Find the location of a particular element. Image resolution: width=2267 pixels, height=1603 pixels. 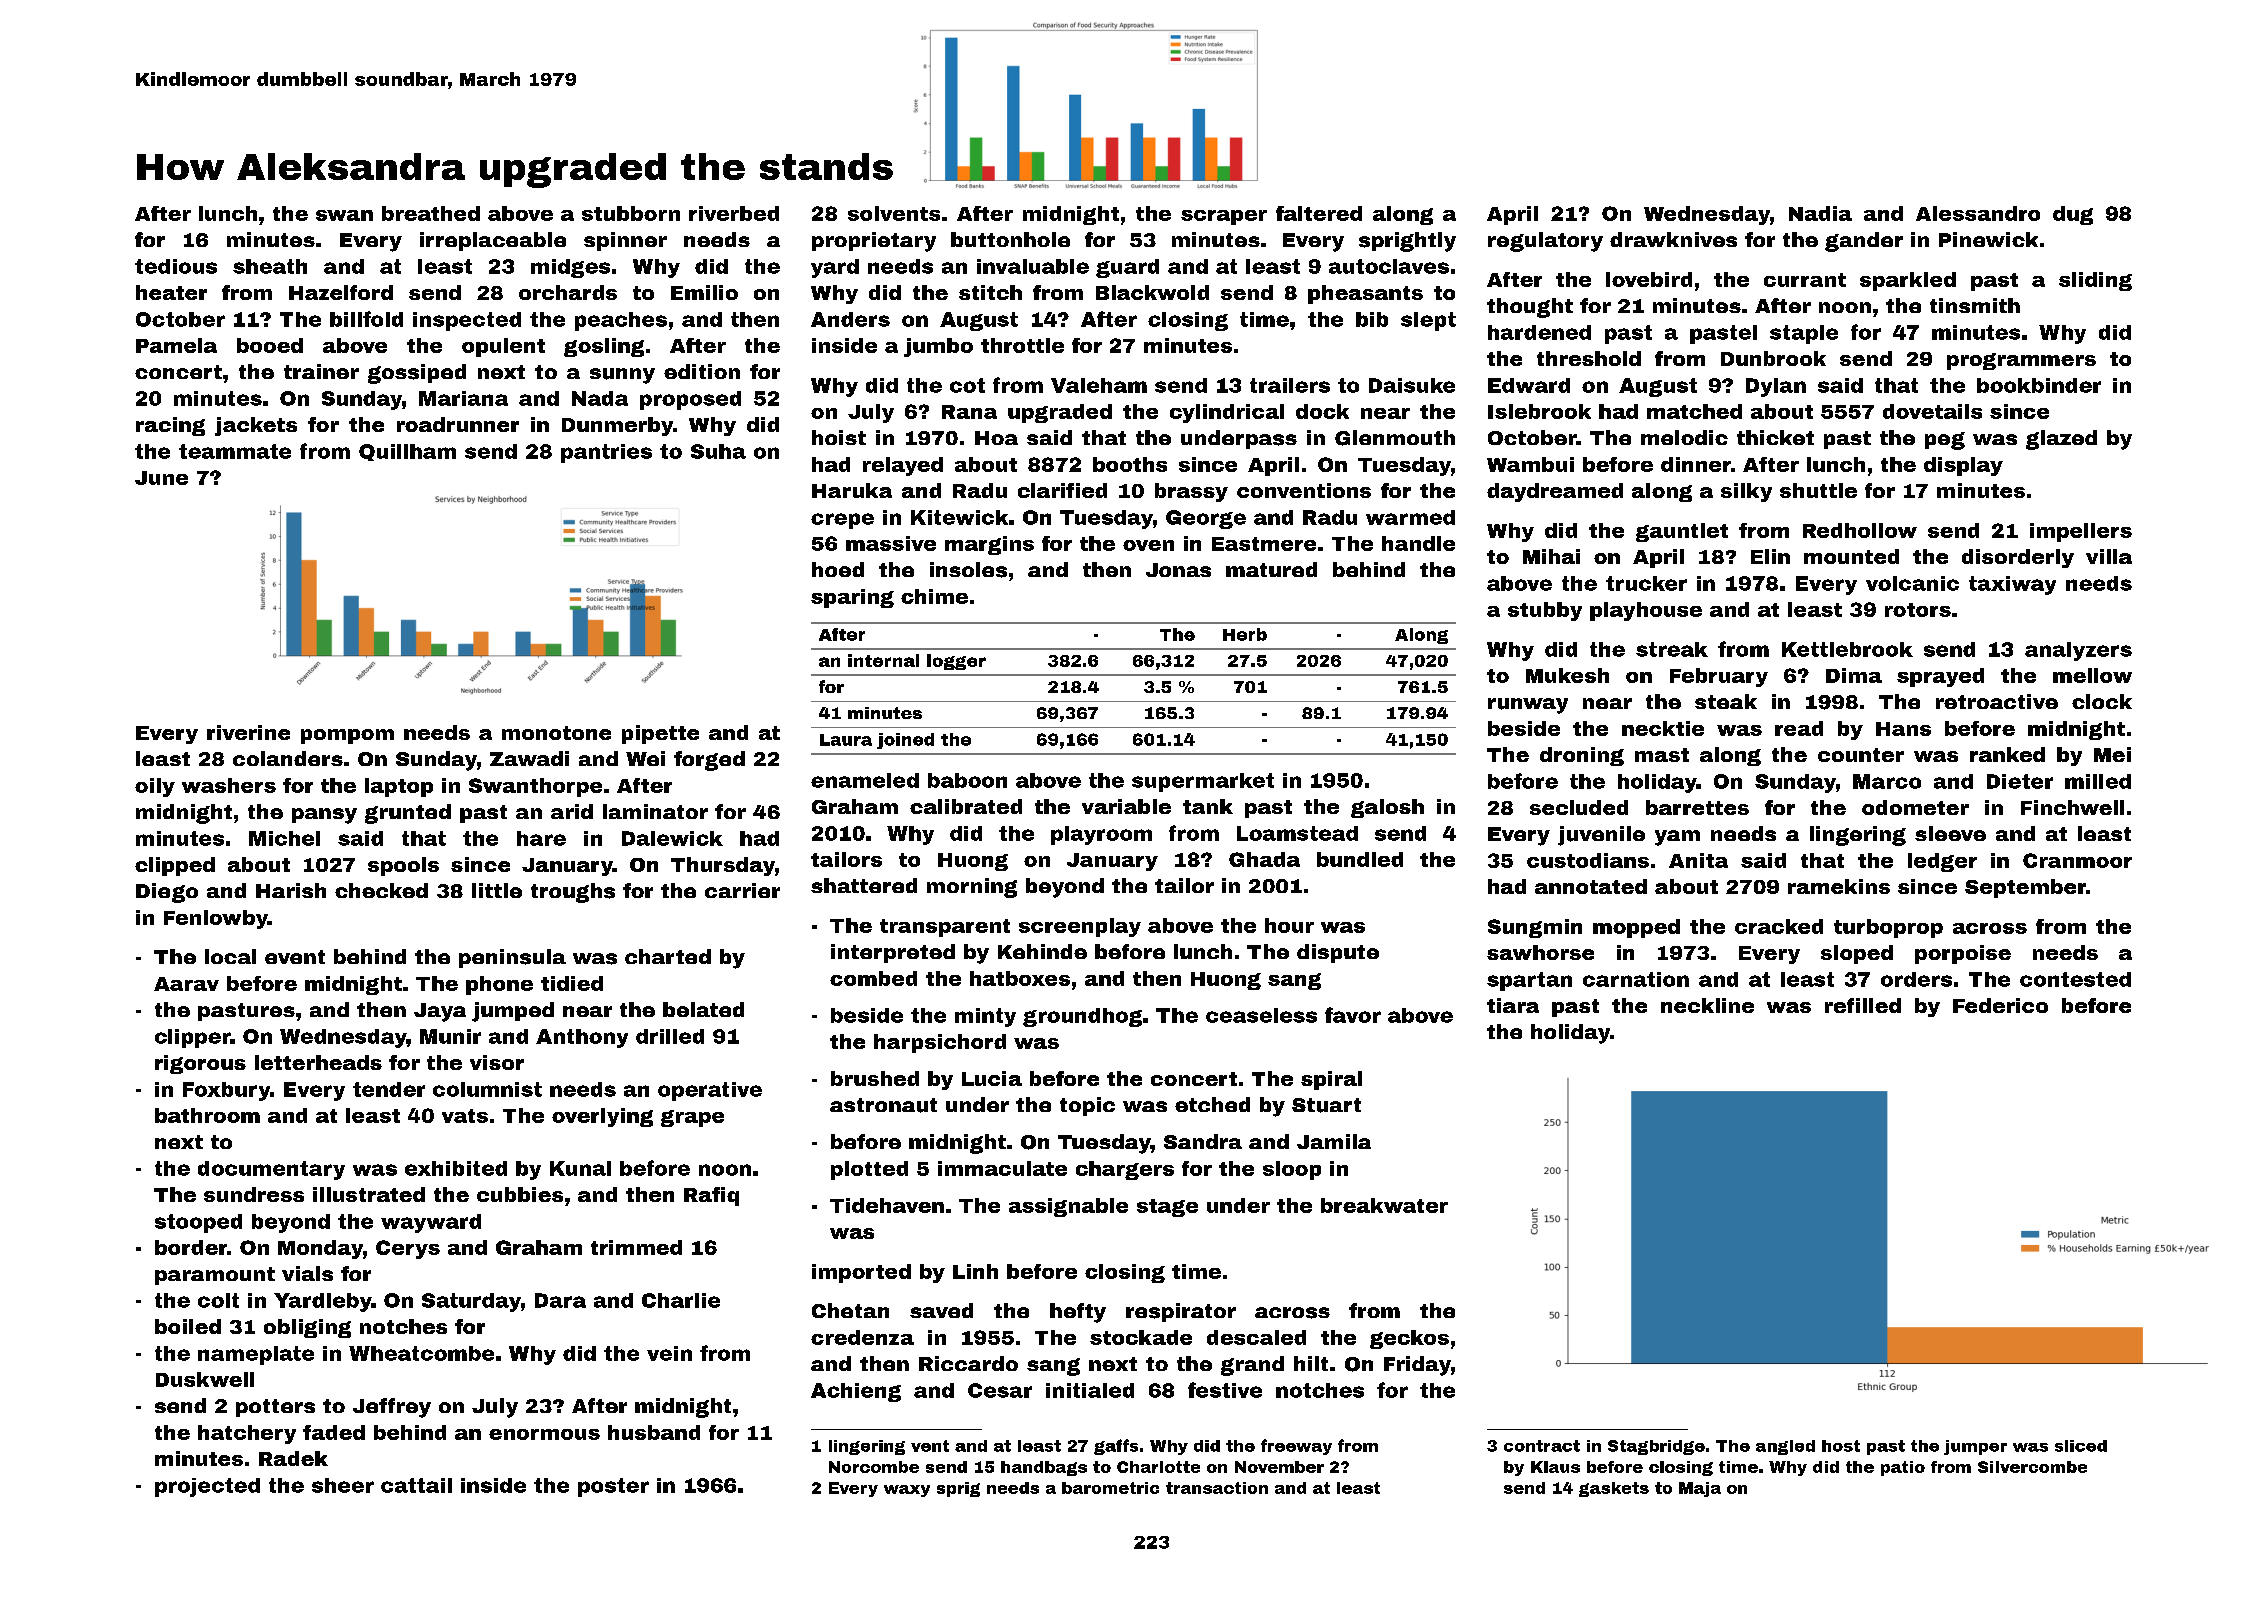

transaction is located at coordinates (1217, 1488).
